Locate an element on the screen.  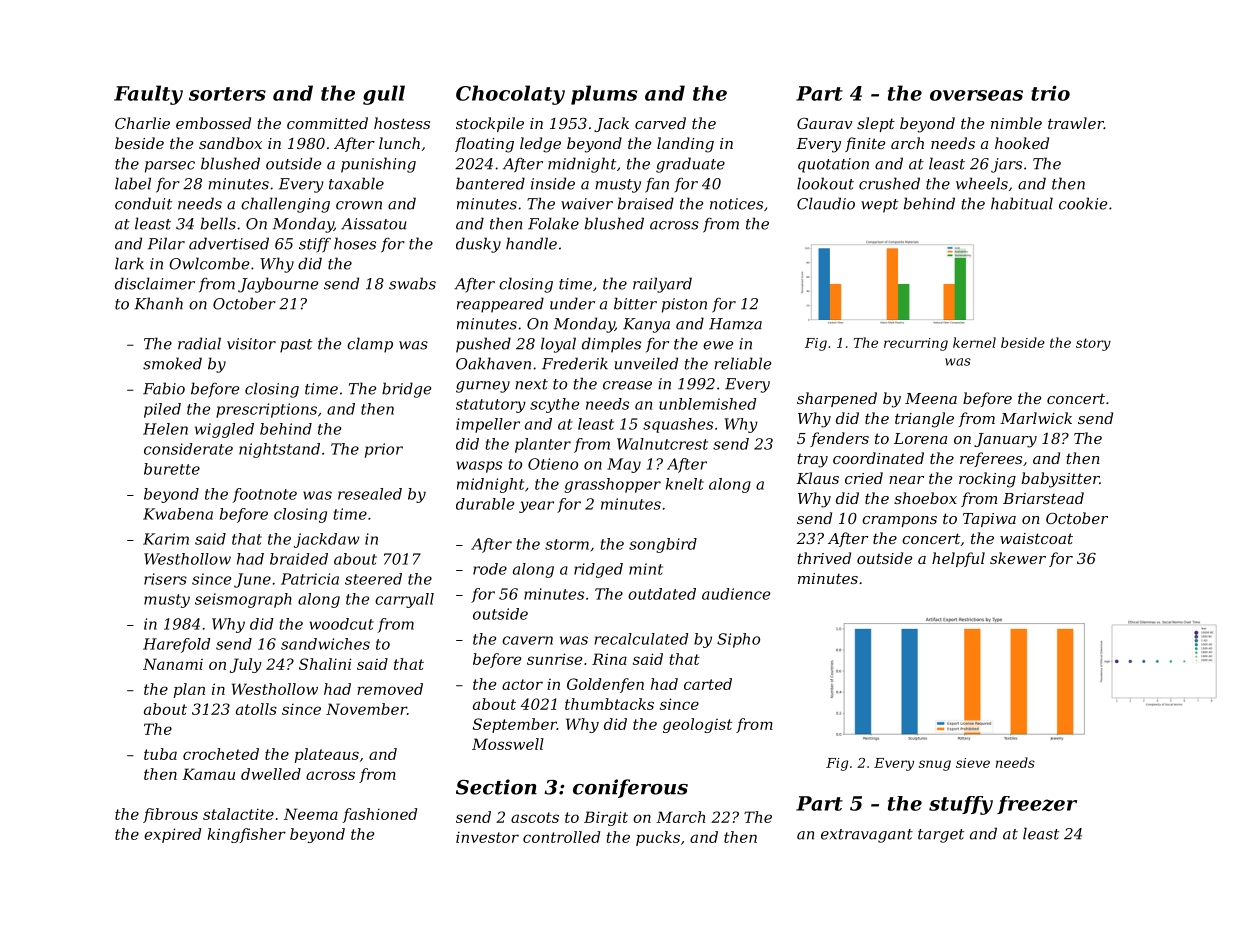
helpful is located at coordinates (958, 559).
